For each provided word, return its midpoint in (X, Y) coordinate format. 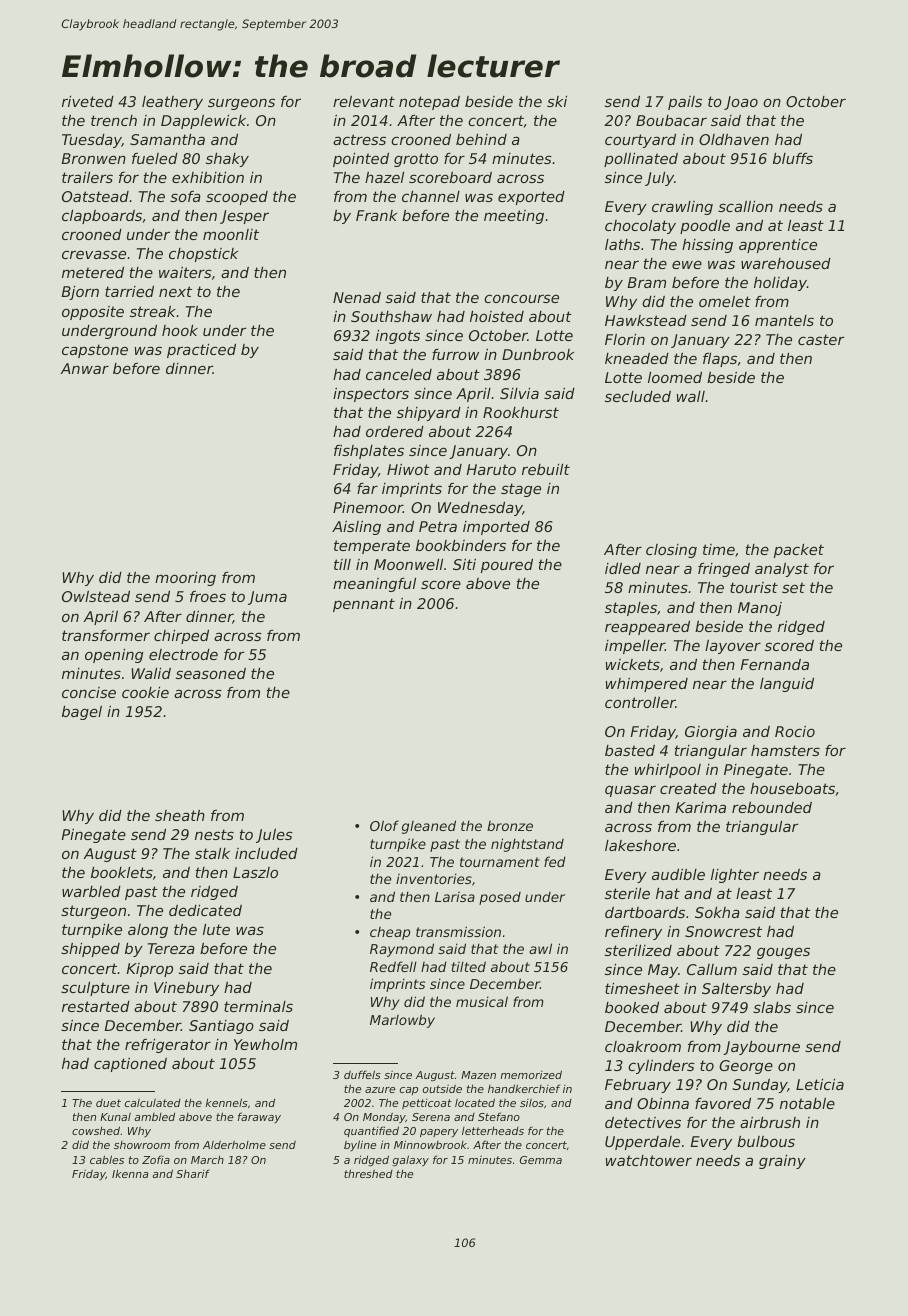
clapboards (102, 217)
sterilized (638, 950)
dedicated (205, 910)
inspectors (371, 395)
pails (685, 103)
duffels (362, 1074)
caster (821, 339)
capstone (95, 351)
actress (359, 139)
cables (107, 1159)
